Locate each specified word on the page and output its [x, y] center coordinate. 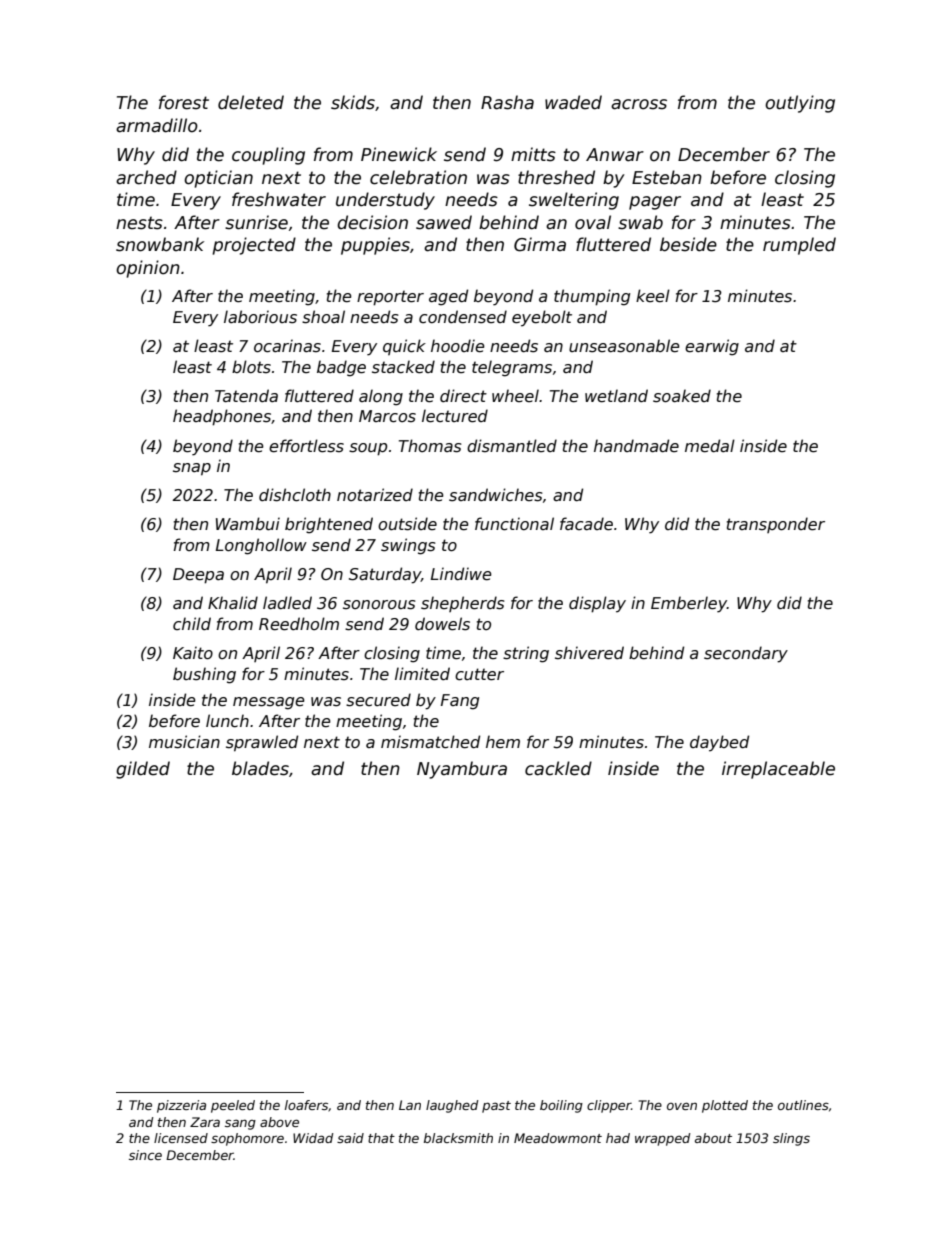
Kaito [193, 652]
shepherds [463, 604]
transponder [776, 525]
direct [463, 396]
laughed [452, 1106]
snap [192, 469]
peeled [233, 1106]
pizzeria [181, 1106]
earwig [712, 347]
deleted [251, 102]
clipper [609, 1106]
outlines [803, 1105]
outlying [800, 104]
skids [353, 102]
